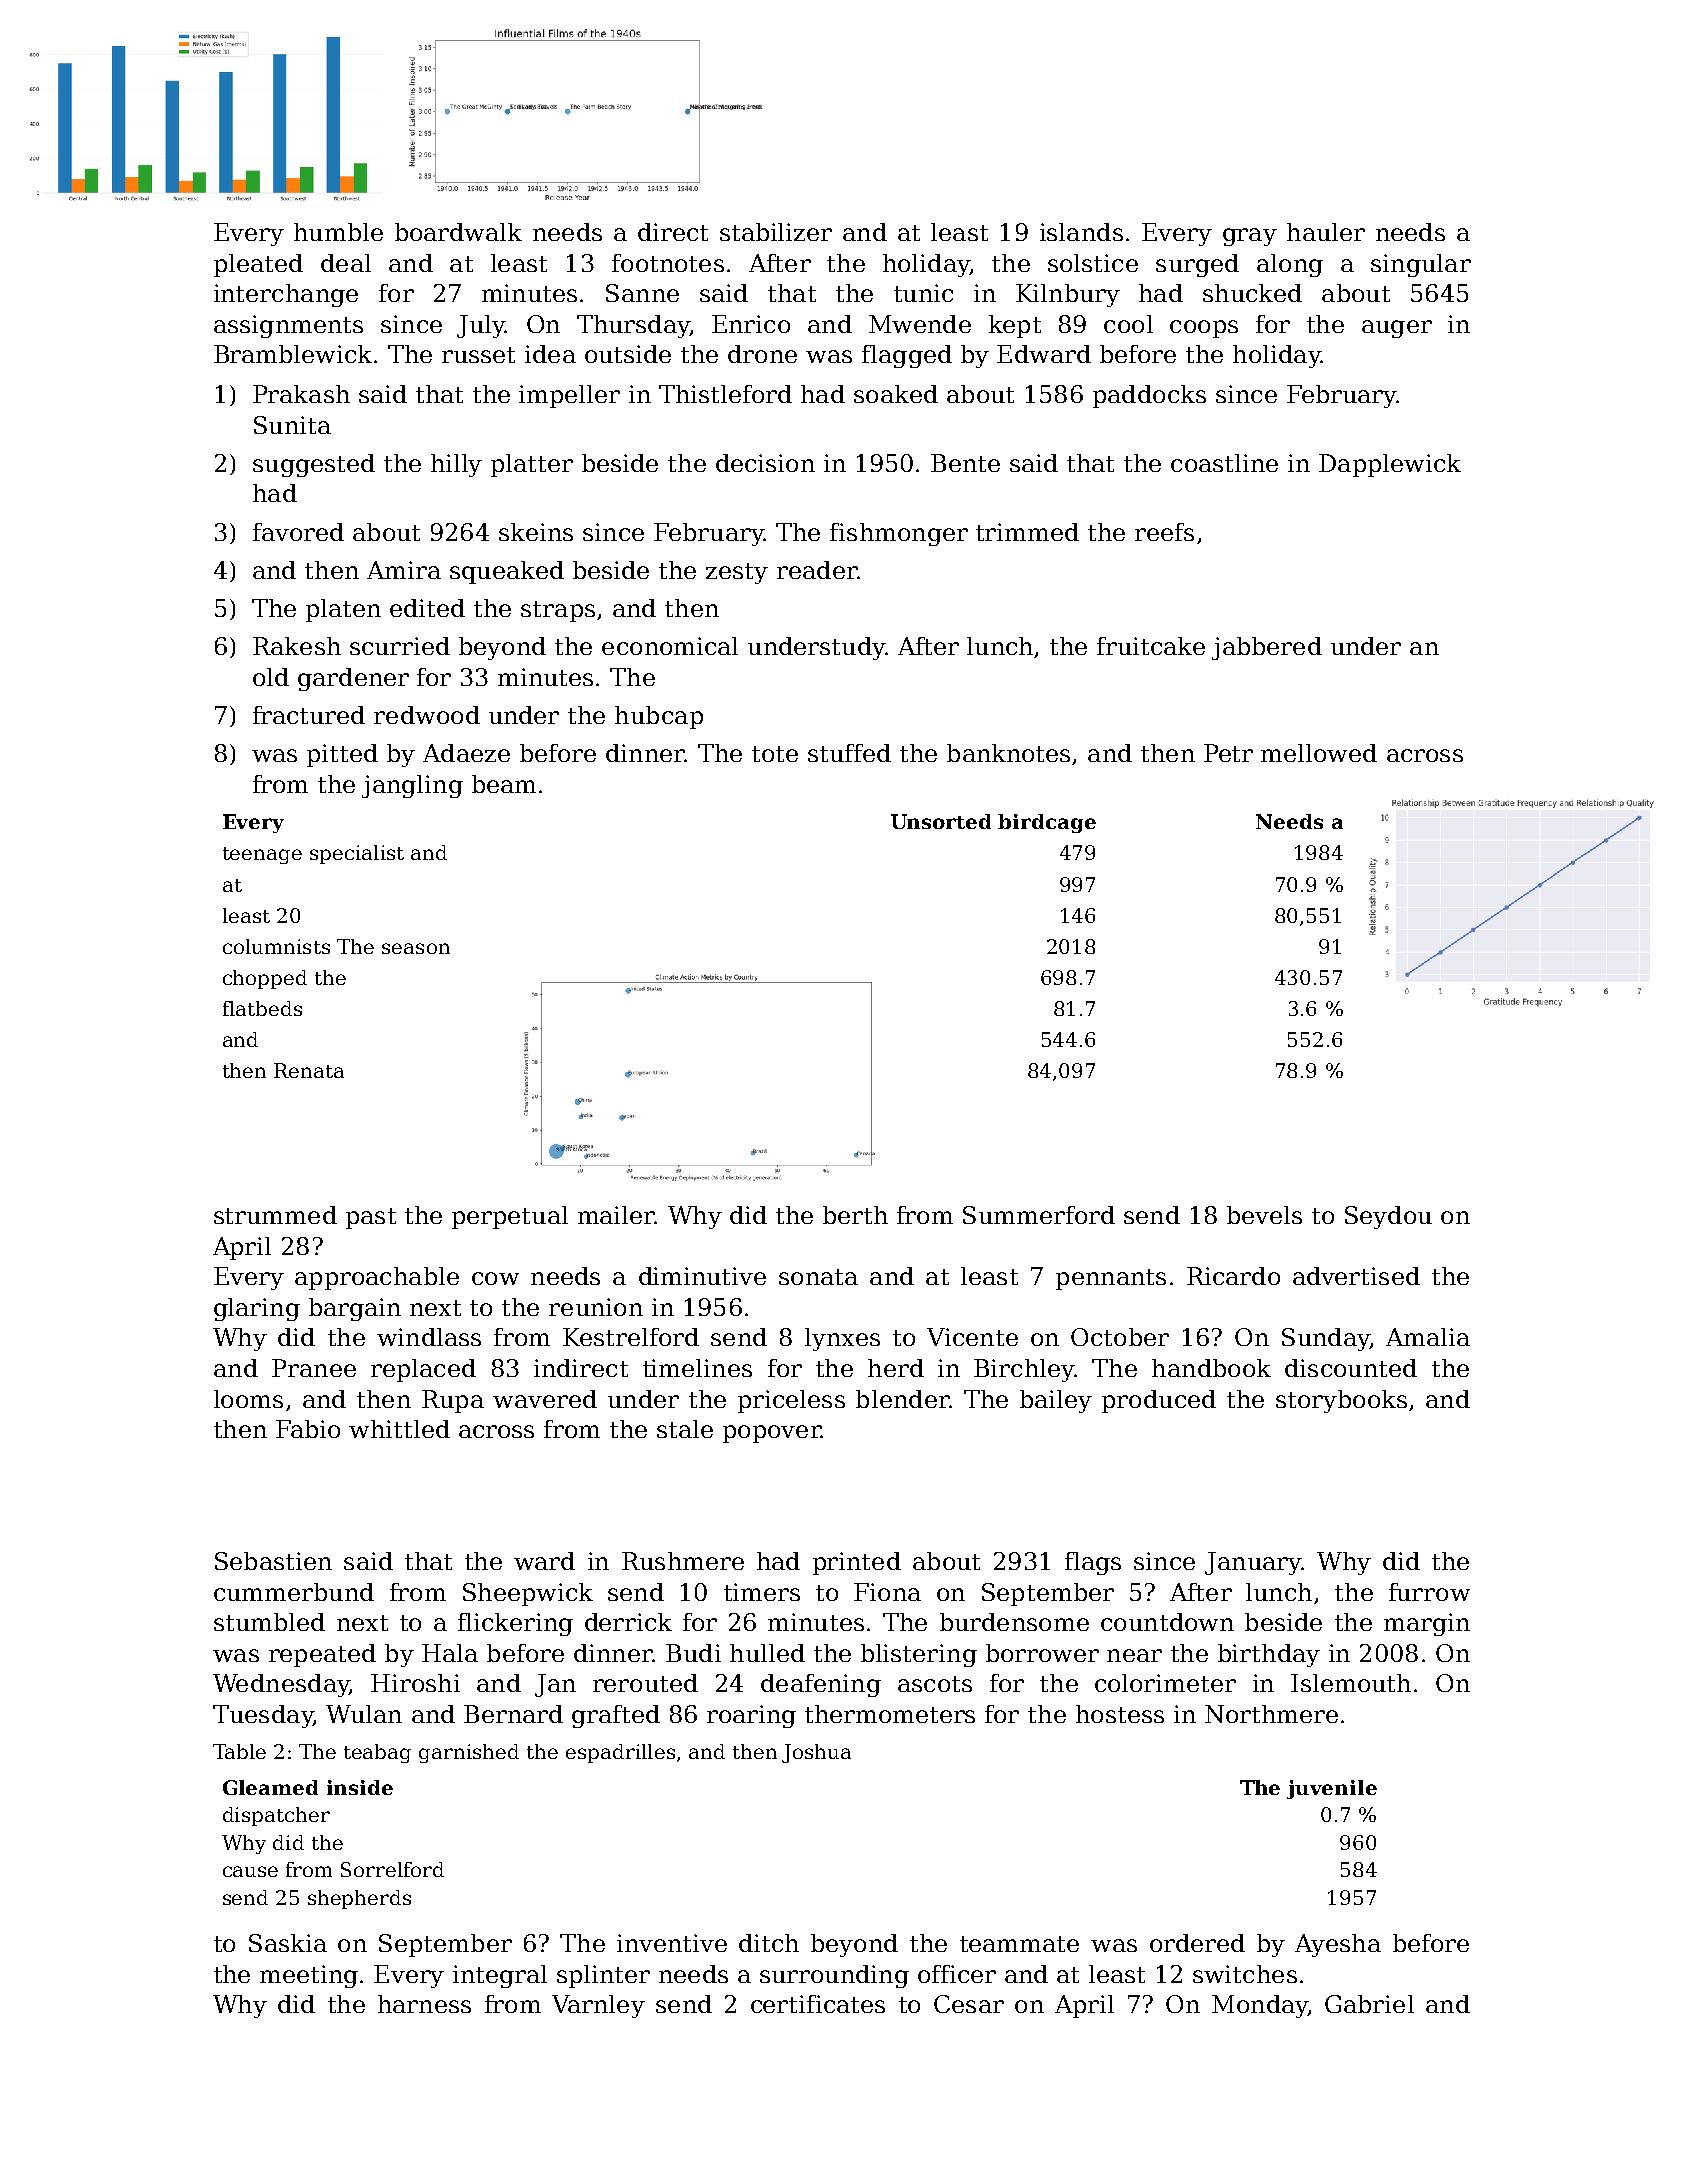  Describe the element at coordinates (416, 948) in the screenshot. I see `season` at that location.
